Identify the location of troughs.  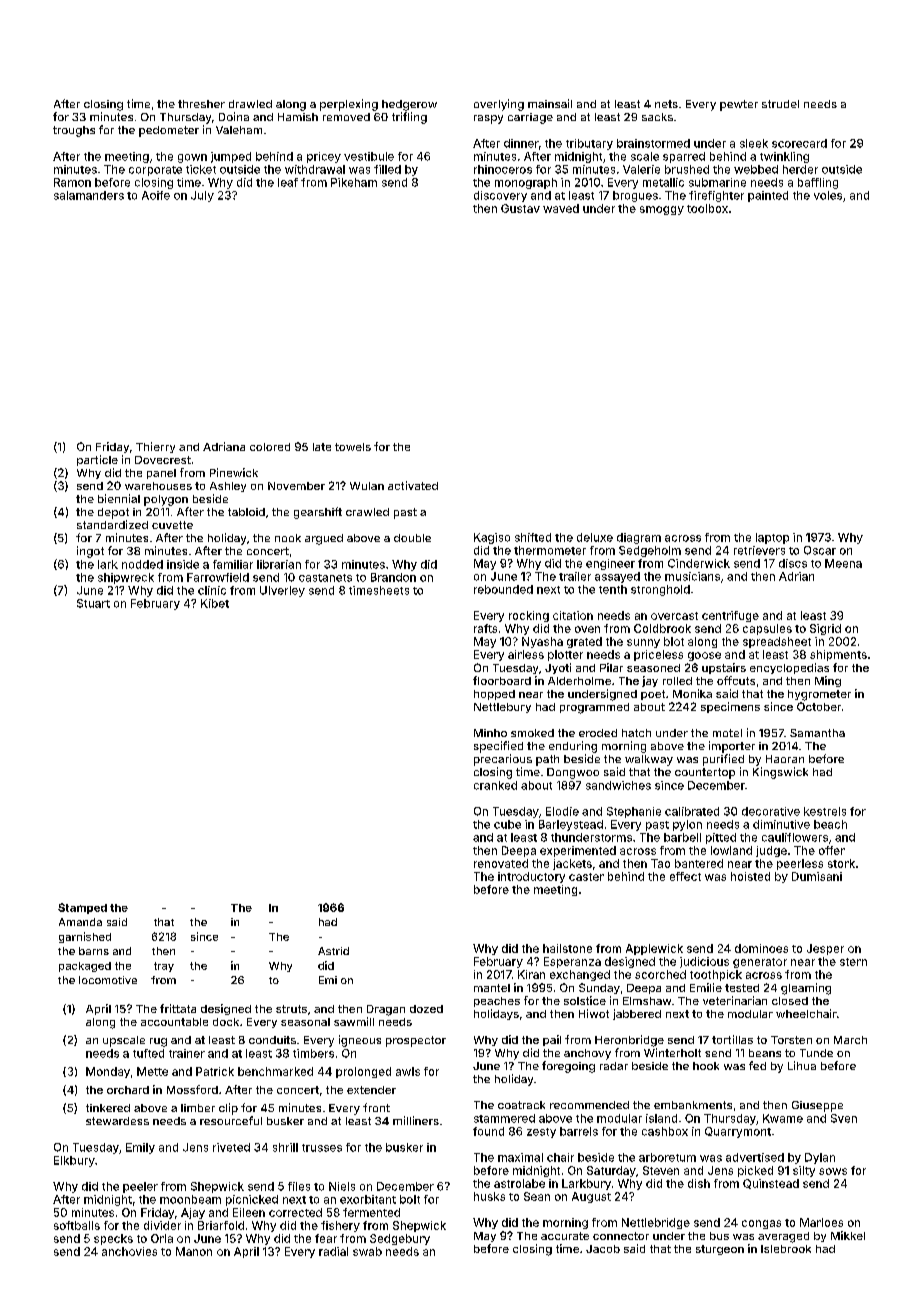
(74, 131).
